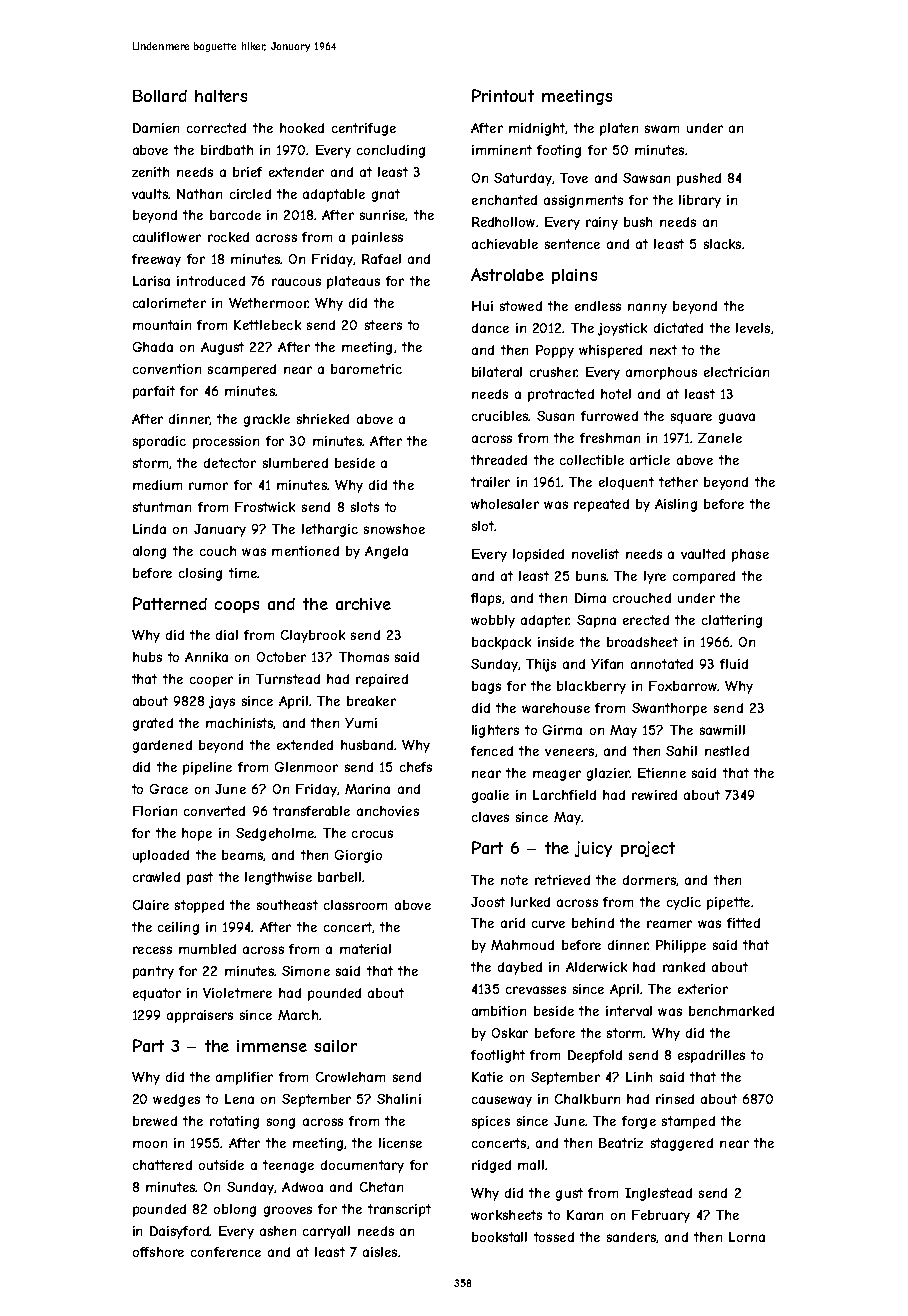 This screenshot has width=908, height=1316. What do you see at coordinates (536, 990) in the screenshot?
I see `crevasses` at bounding box center [536, 990].
